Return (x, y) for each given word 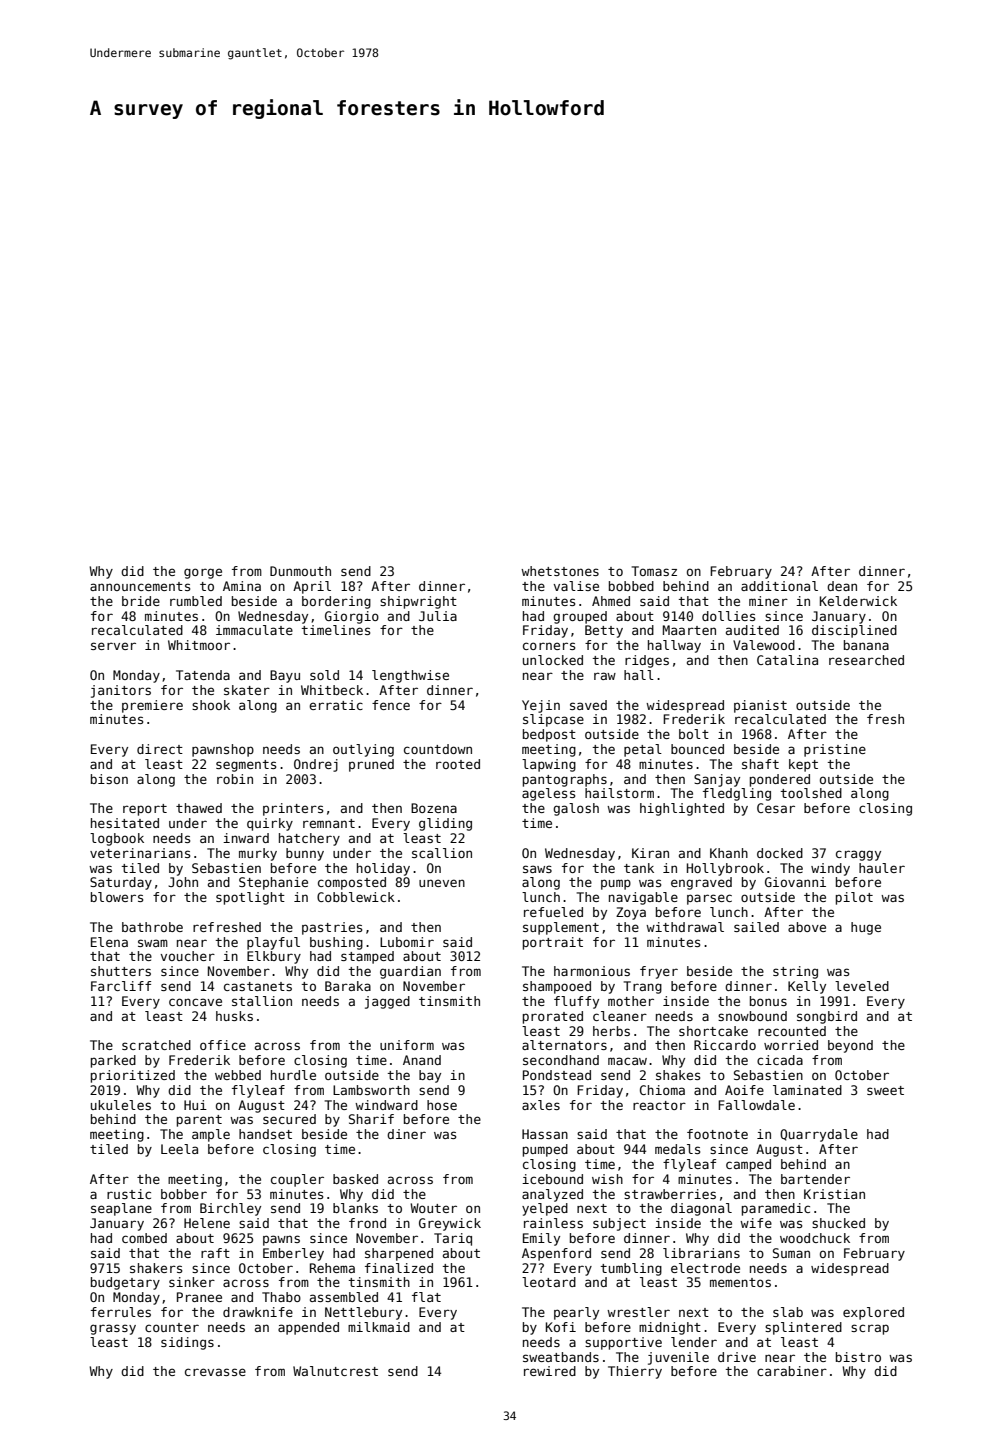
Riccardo (725, 1045)
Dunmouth (300, 571)
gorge (203, 573)
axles (541, 1105)
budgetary (125, 1283)
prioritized (133, 1076)
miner (768, 601)
